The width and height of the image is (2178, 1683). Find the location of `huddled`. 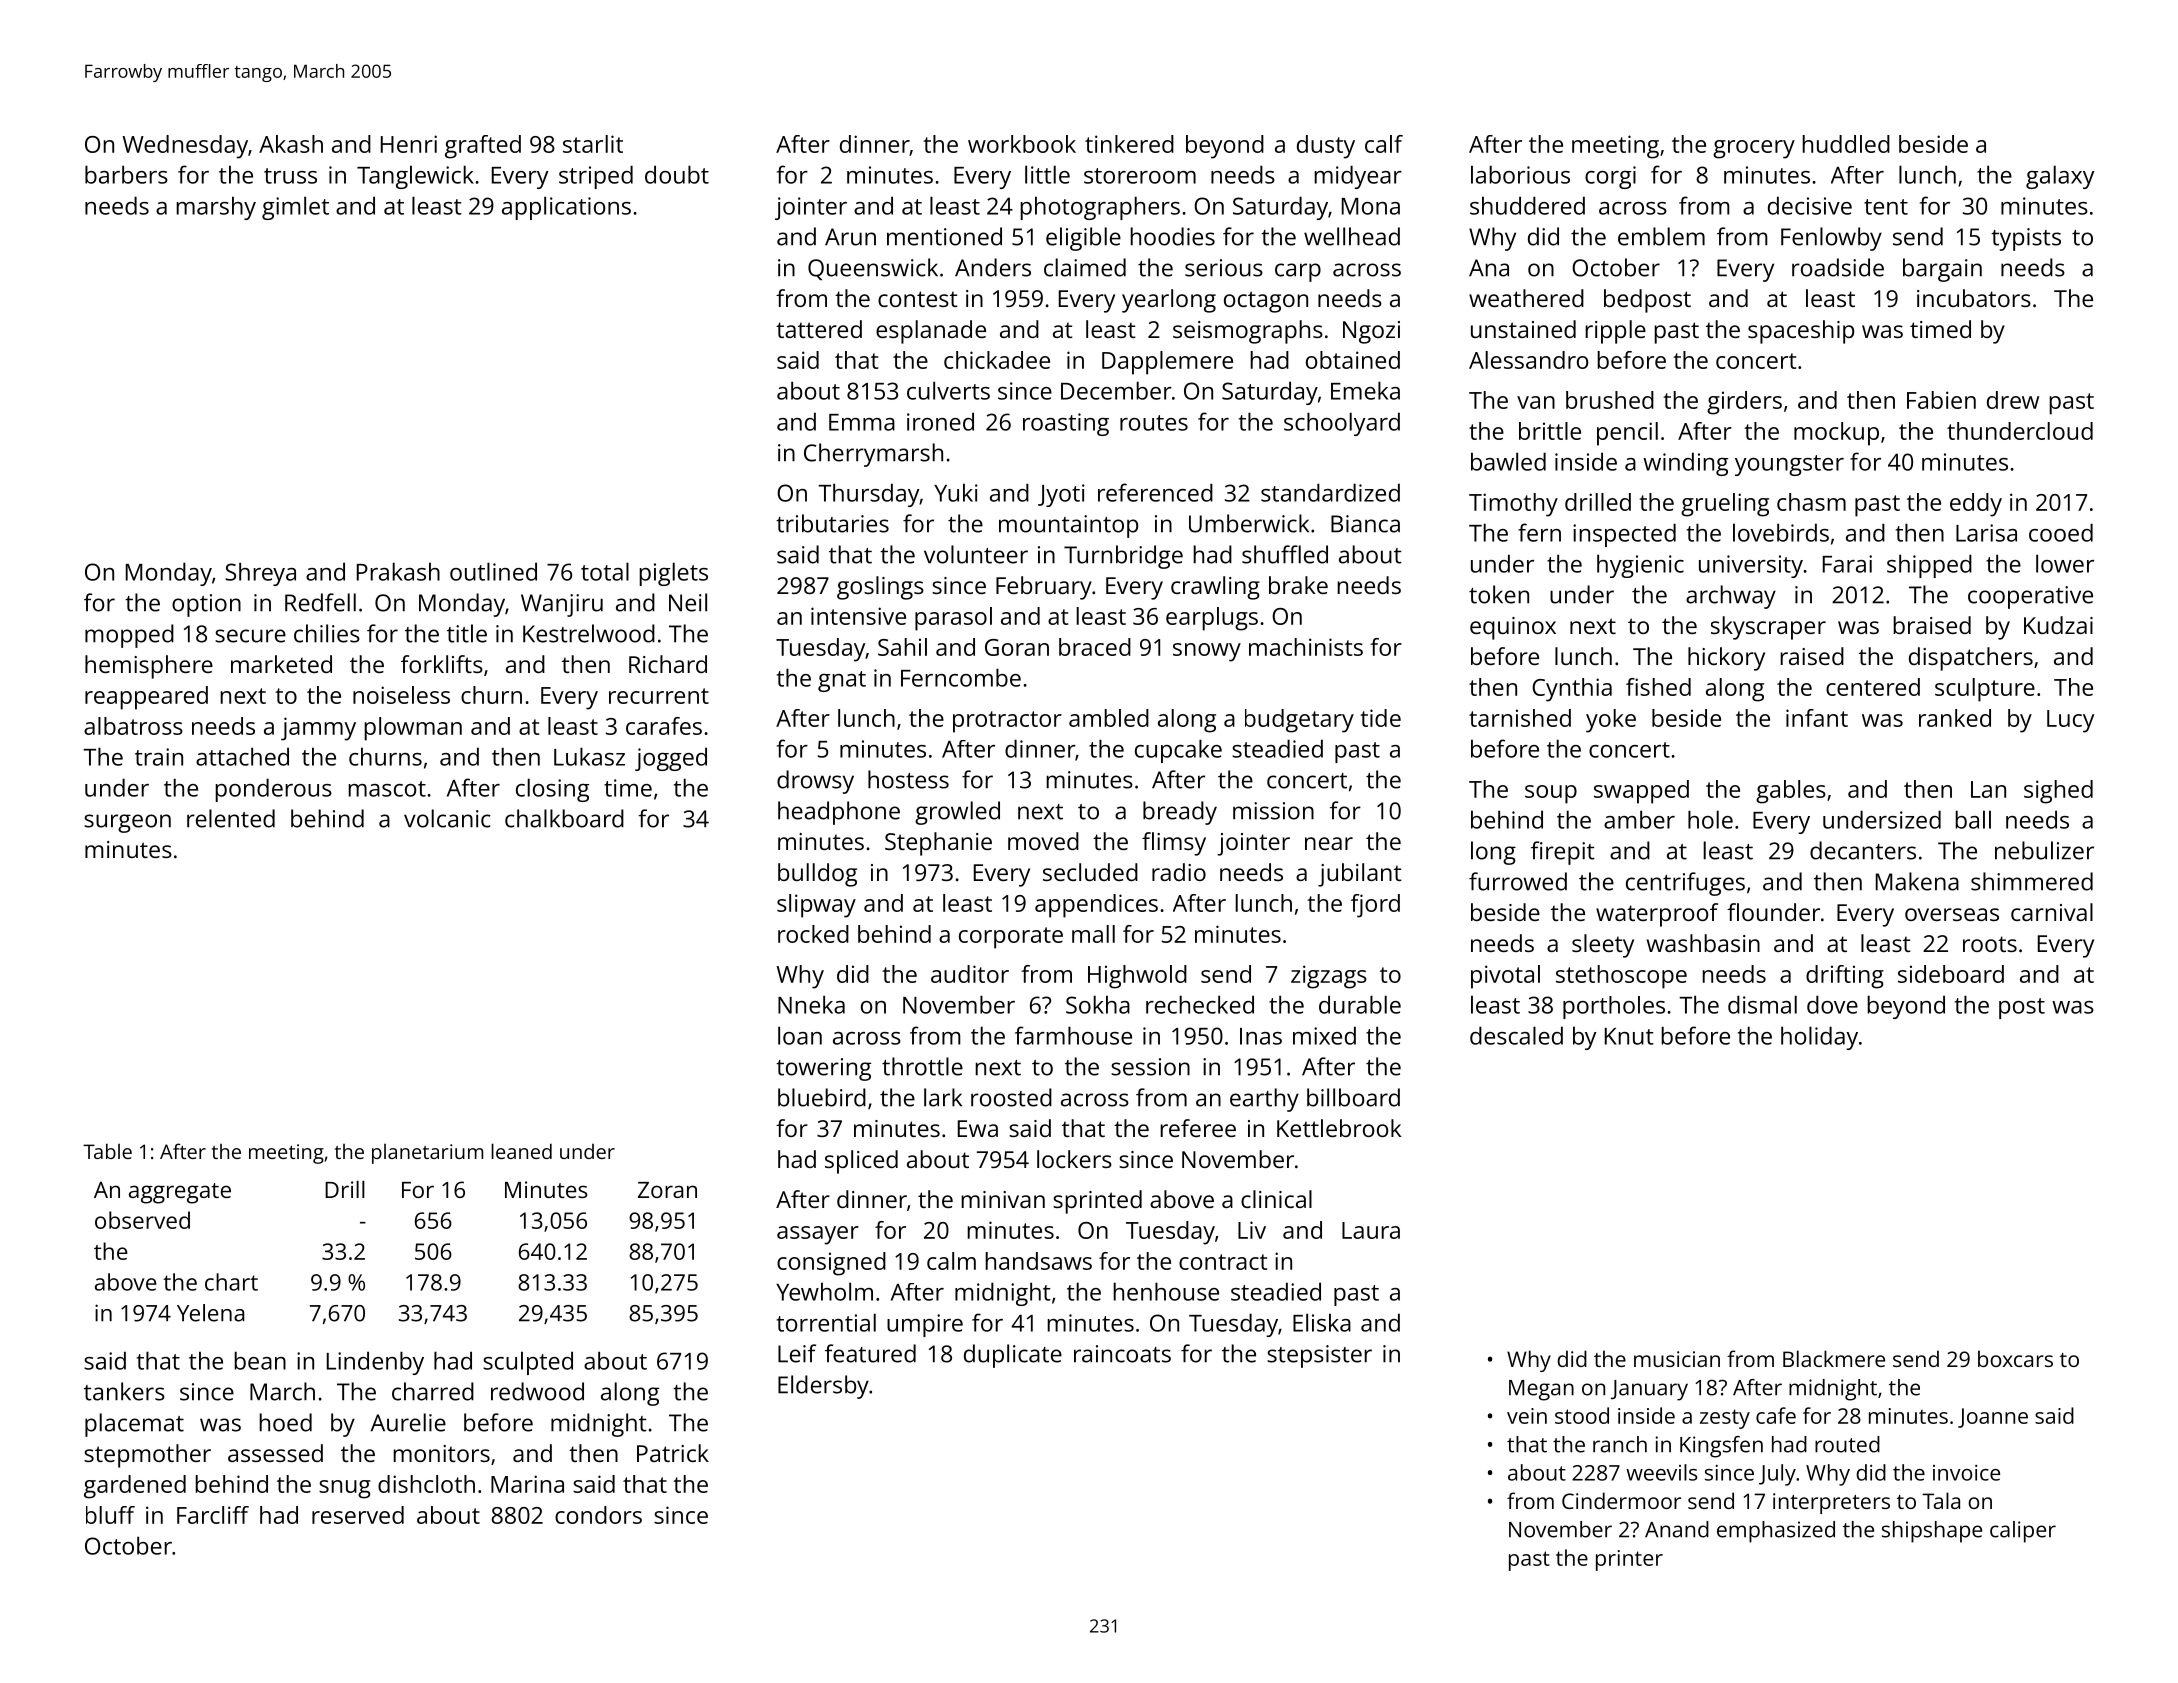

huddled is located at coordinates (1846, 144).
